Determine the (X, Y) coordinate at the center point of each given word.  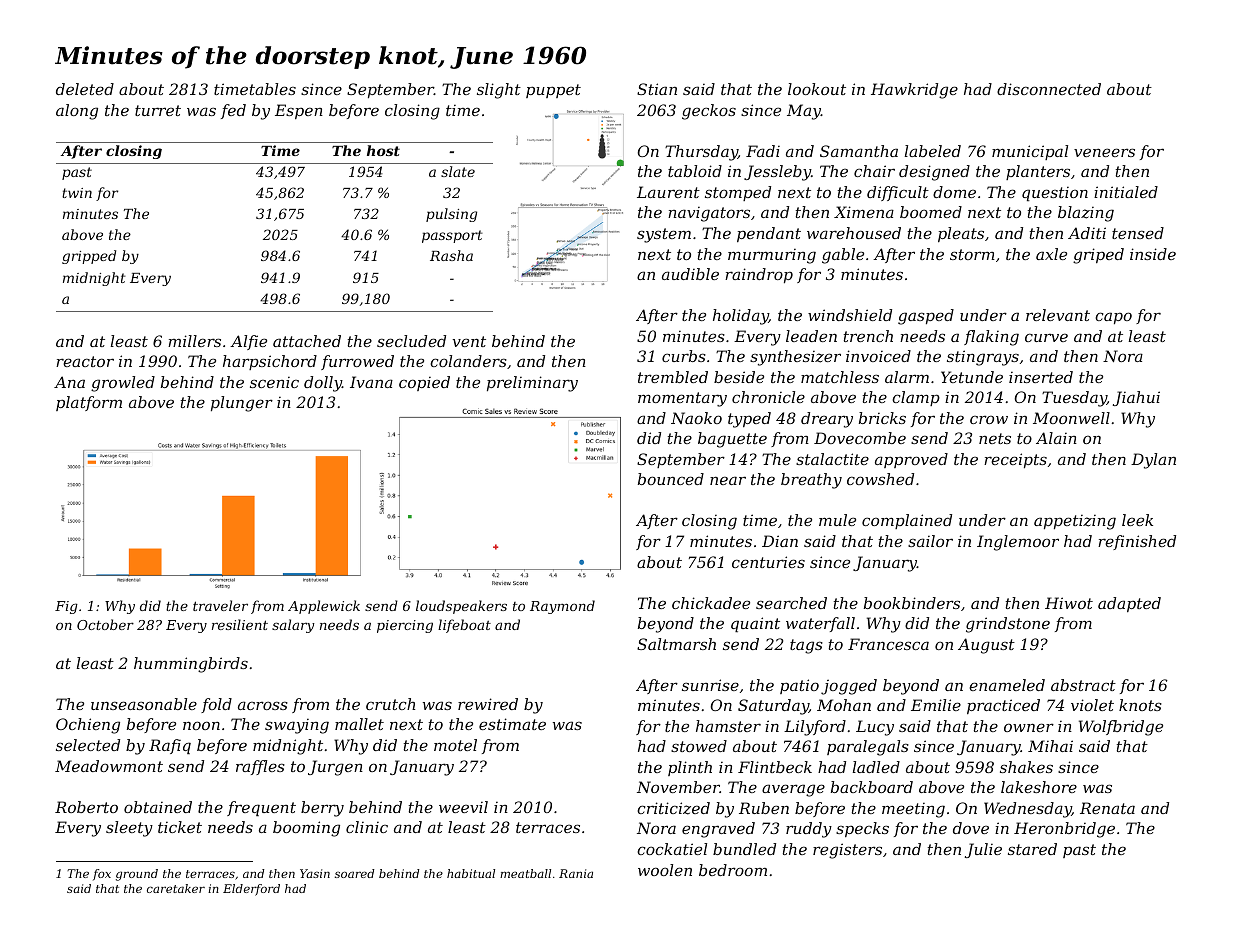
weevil (463, 807)
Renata (1107, 808)
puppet (553, 91)
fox (102, 875)
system (664, 235)
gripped (89, 257)
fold (216, 705)
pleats (961, 234)
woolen (665, 870)
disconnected (1049, 89)
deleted (85, 89)
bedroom (733, 870)
